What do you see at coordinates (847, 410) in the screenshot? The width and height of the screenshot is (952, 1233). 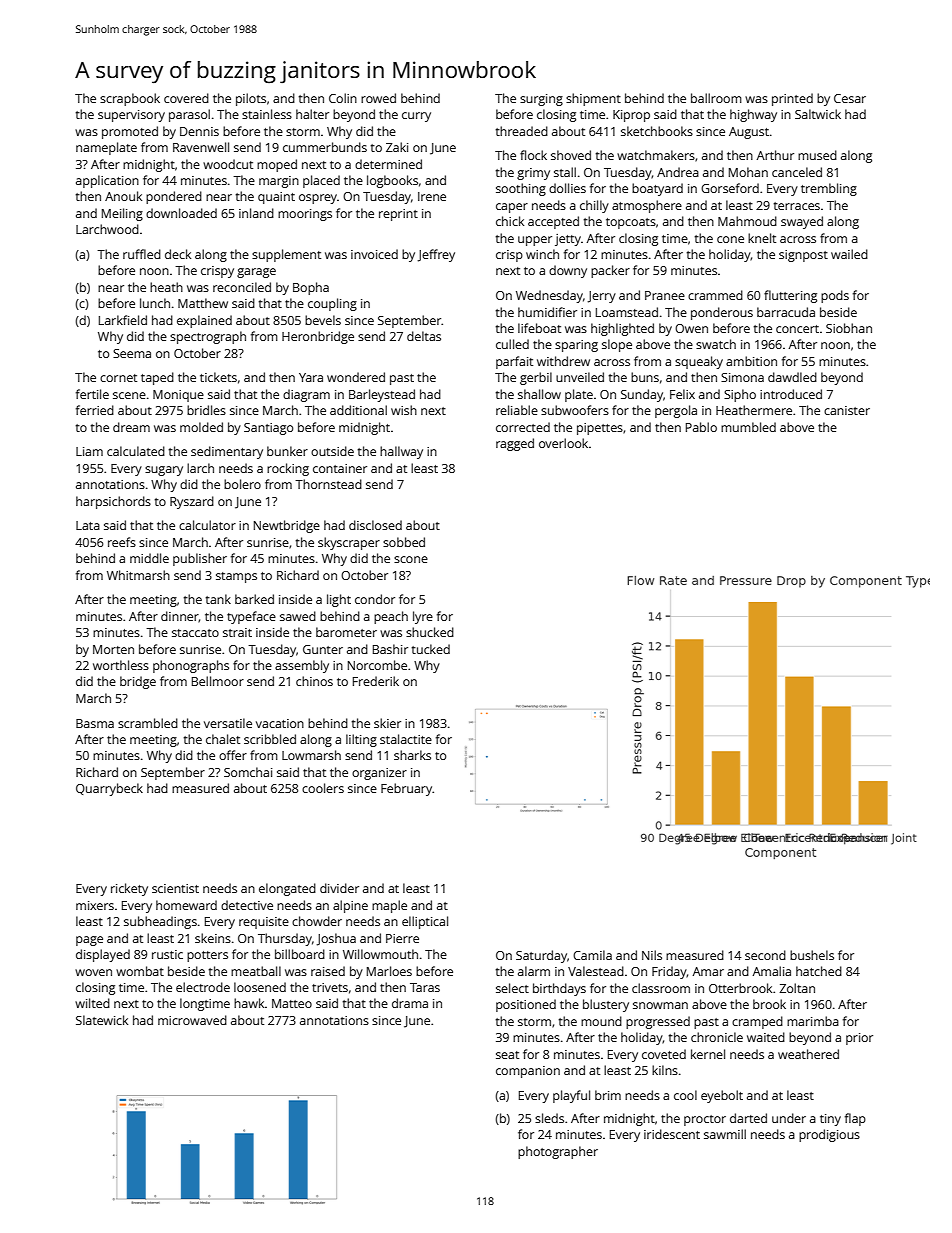 I see `canister` at bounding box center [847, 410].
